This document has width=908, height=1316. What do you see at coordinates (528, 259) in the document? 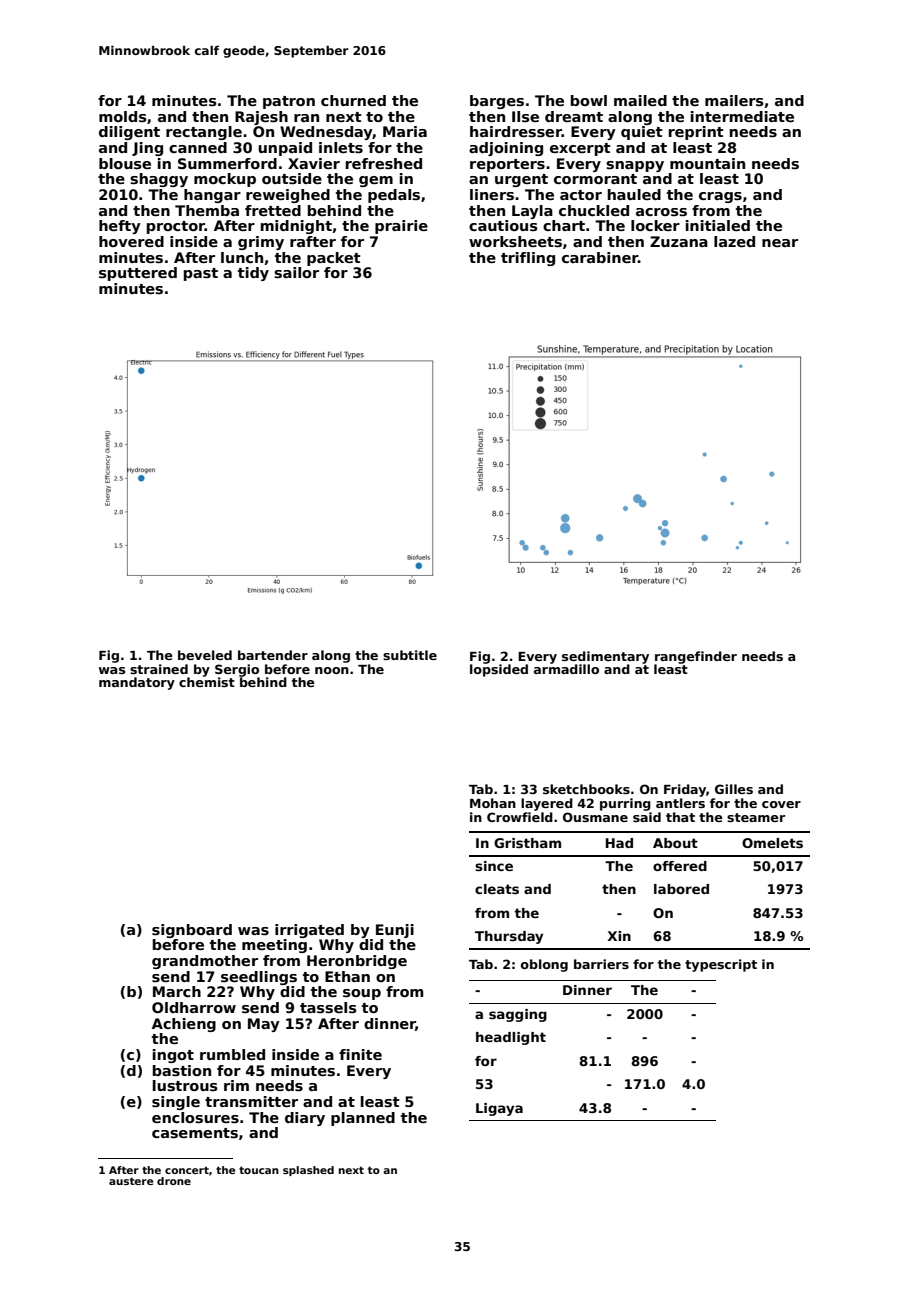
I see `trifling` at bounding box center [528, 259].
